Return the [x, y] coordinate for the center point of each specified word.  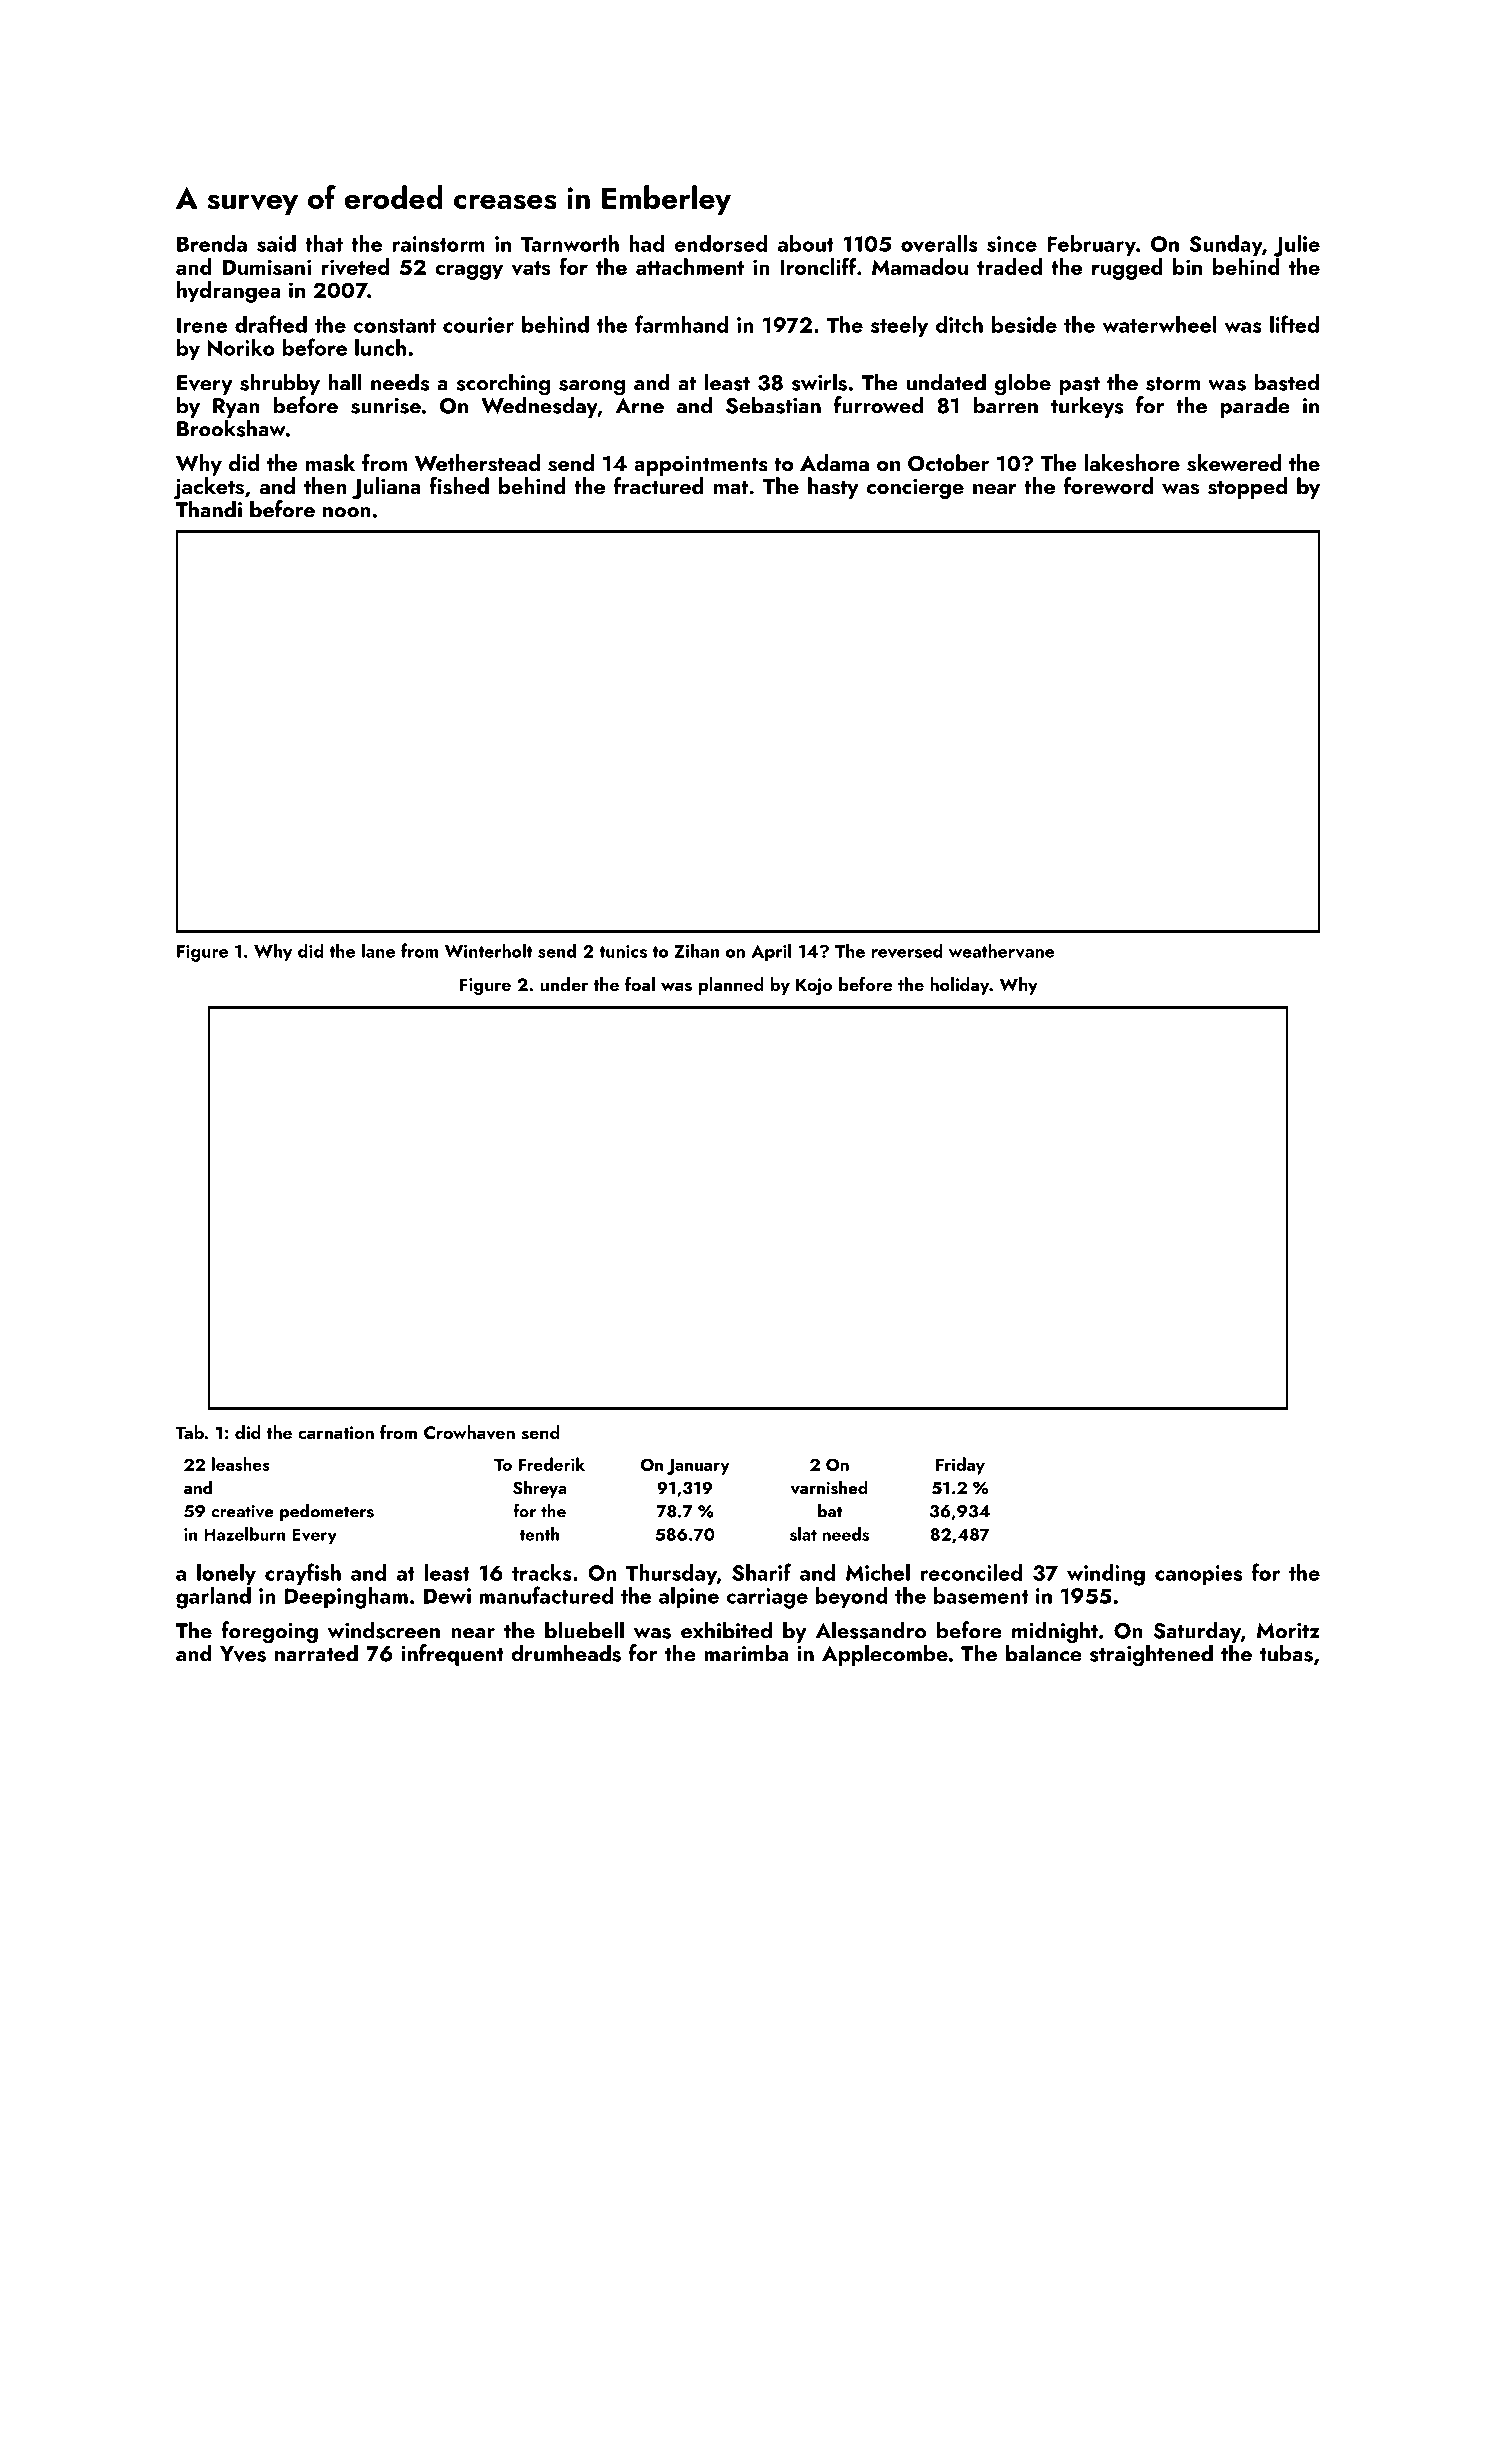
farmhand [681, 324]
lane [378, 950]
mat [731, 487]
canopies [1198, 1575]
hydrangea [229, 292]
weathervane [1002, 950]
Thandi [209, 509]
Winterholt [489, 951]
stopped [1247, 488]
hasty [833, 488]
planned [731, 986]
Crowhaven [469, 1432]
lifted [1294, 324]
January [698, 1467]
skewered [1234, 463]
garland [213, 1598]
